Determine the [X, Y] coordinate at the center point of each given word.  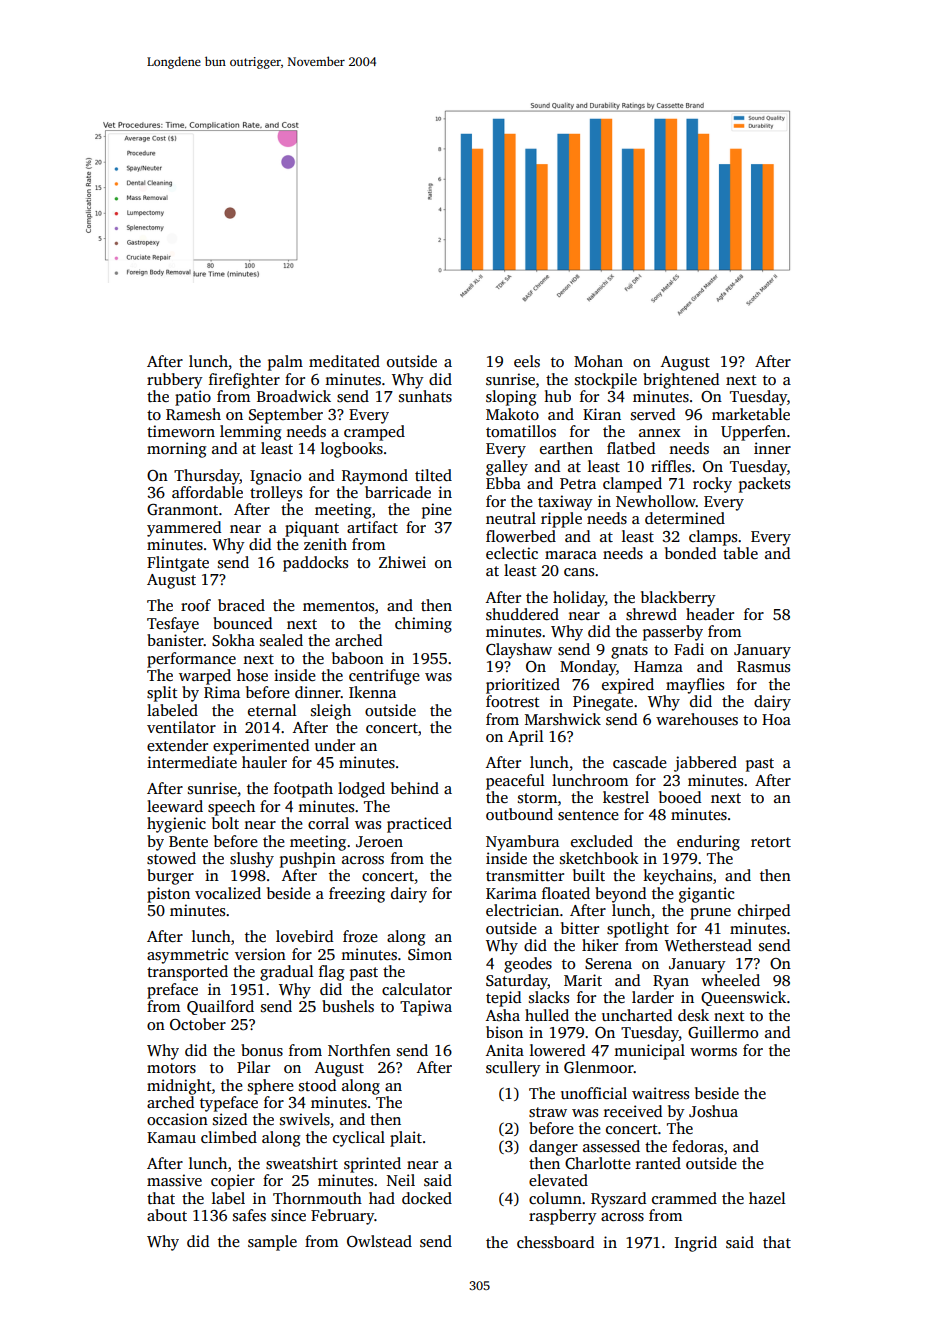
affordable [207, 492]
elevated [558, 1180]
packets [764, 485]
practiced [419, 825]
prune [710, 914]
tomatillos [521, 431]
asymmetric [187, 956]
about [167, 1215]
